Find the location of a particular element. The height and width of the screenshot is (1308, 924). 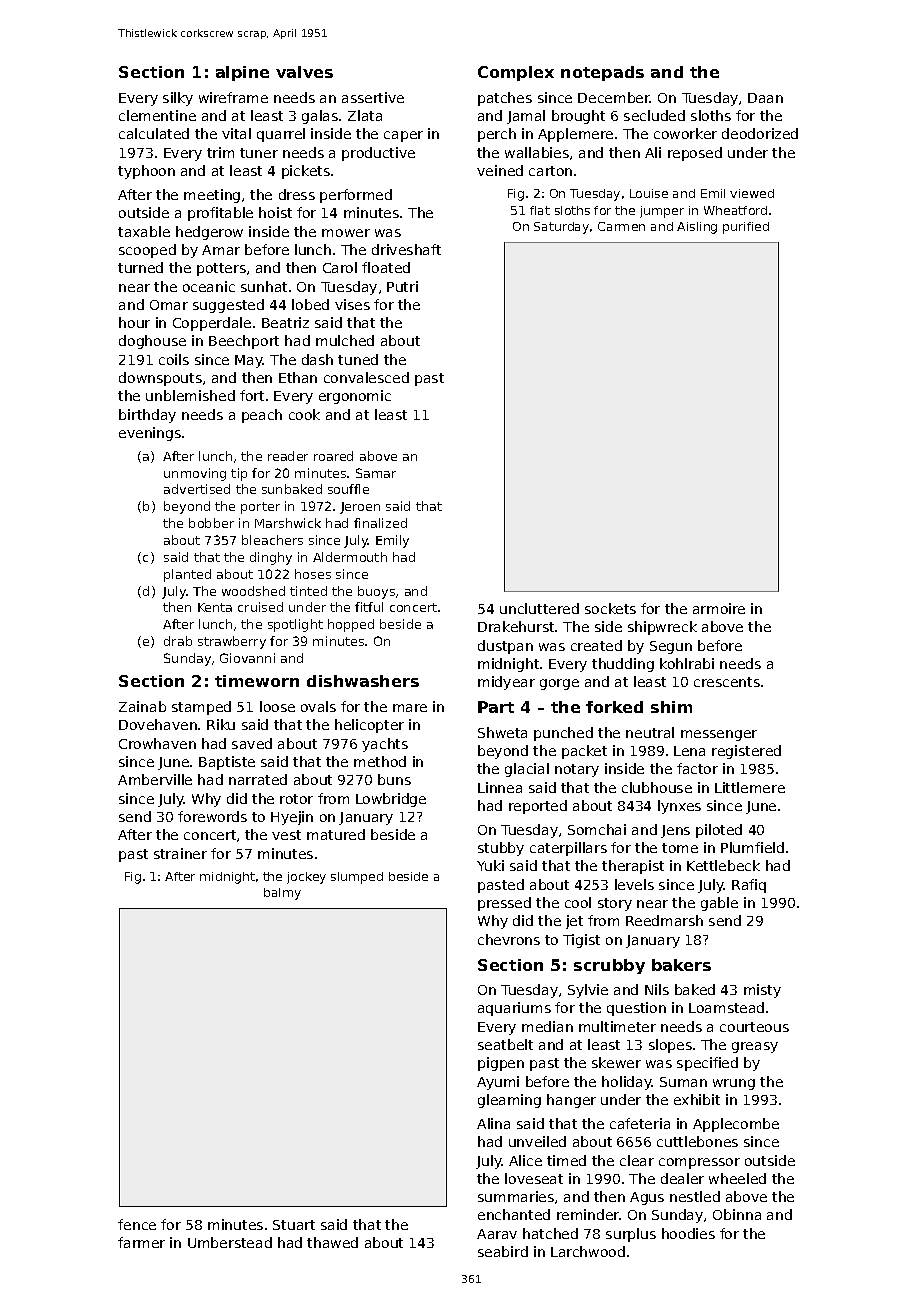

chevrons is located at coordinates (509, 939).
